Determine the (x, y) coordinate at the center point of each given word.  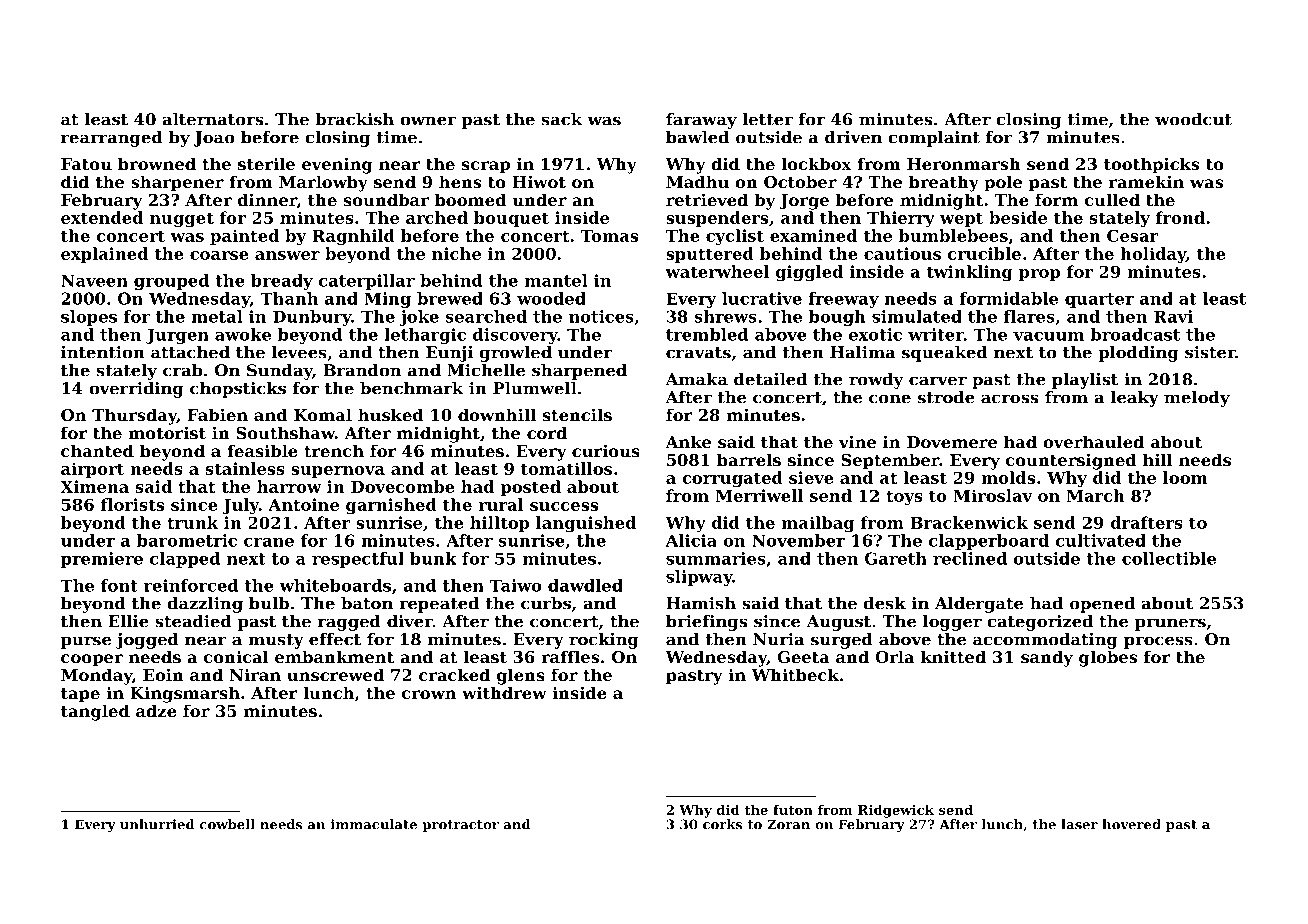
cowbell (227, 824)
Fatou (86, 164)
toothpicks (1151, 165)
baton (367, 603)
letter (767, 119)
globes (1108, 658)
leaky (1135, 399)
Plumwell (535, 388)
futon (793, 809)
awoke (243, 334)
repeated (439, 605)
